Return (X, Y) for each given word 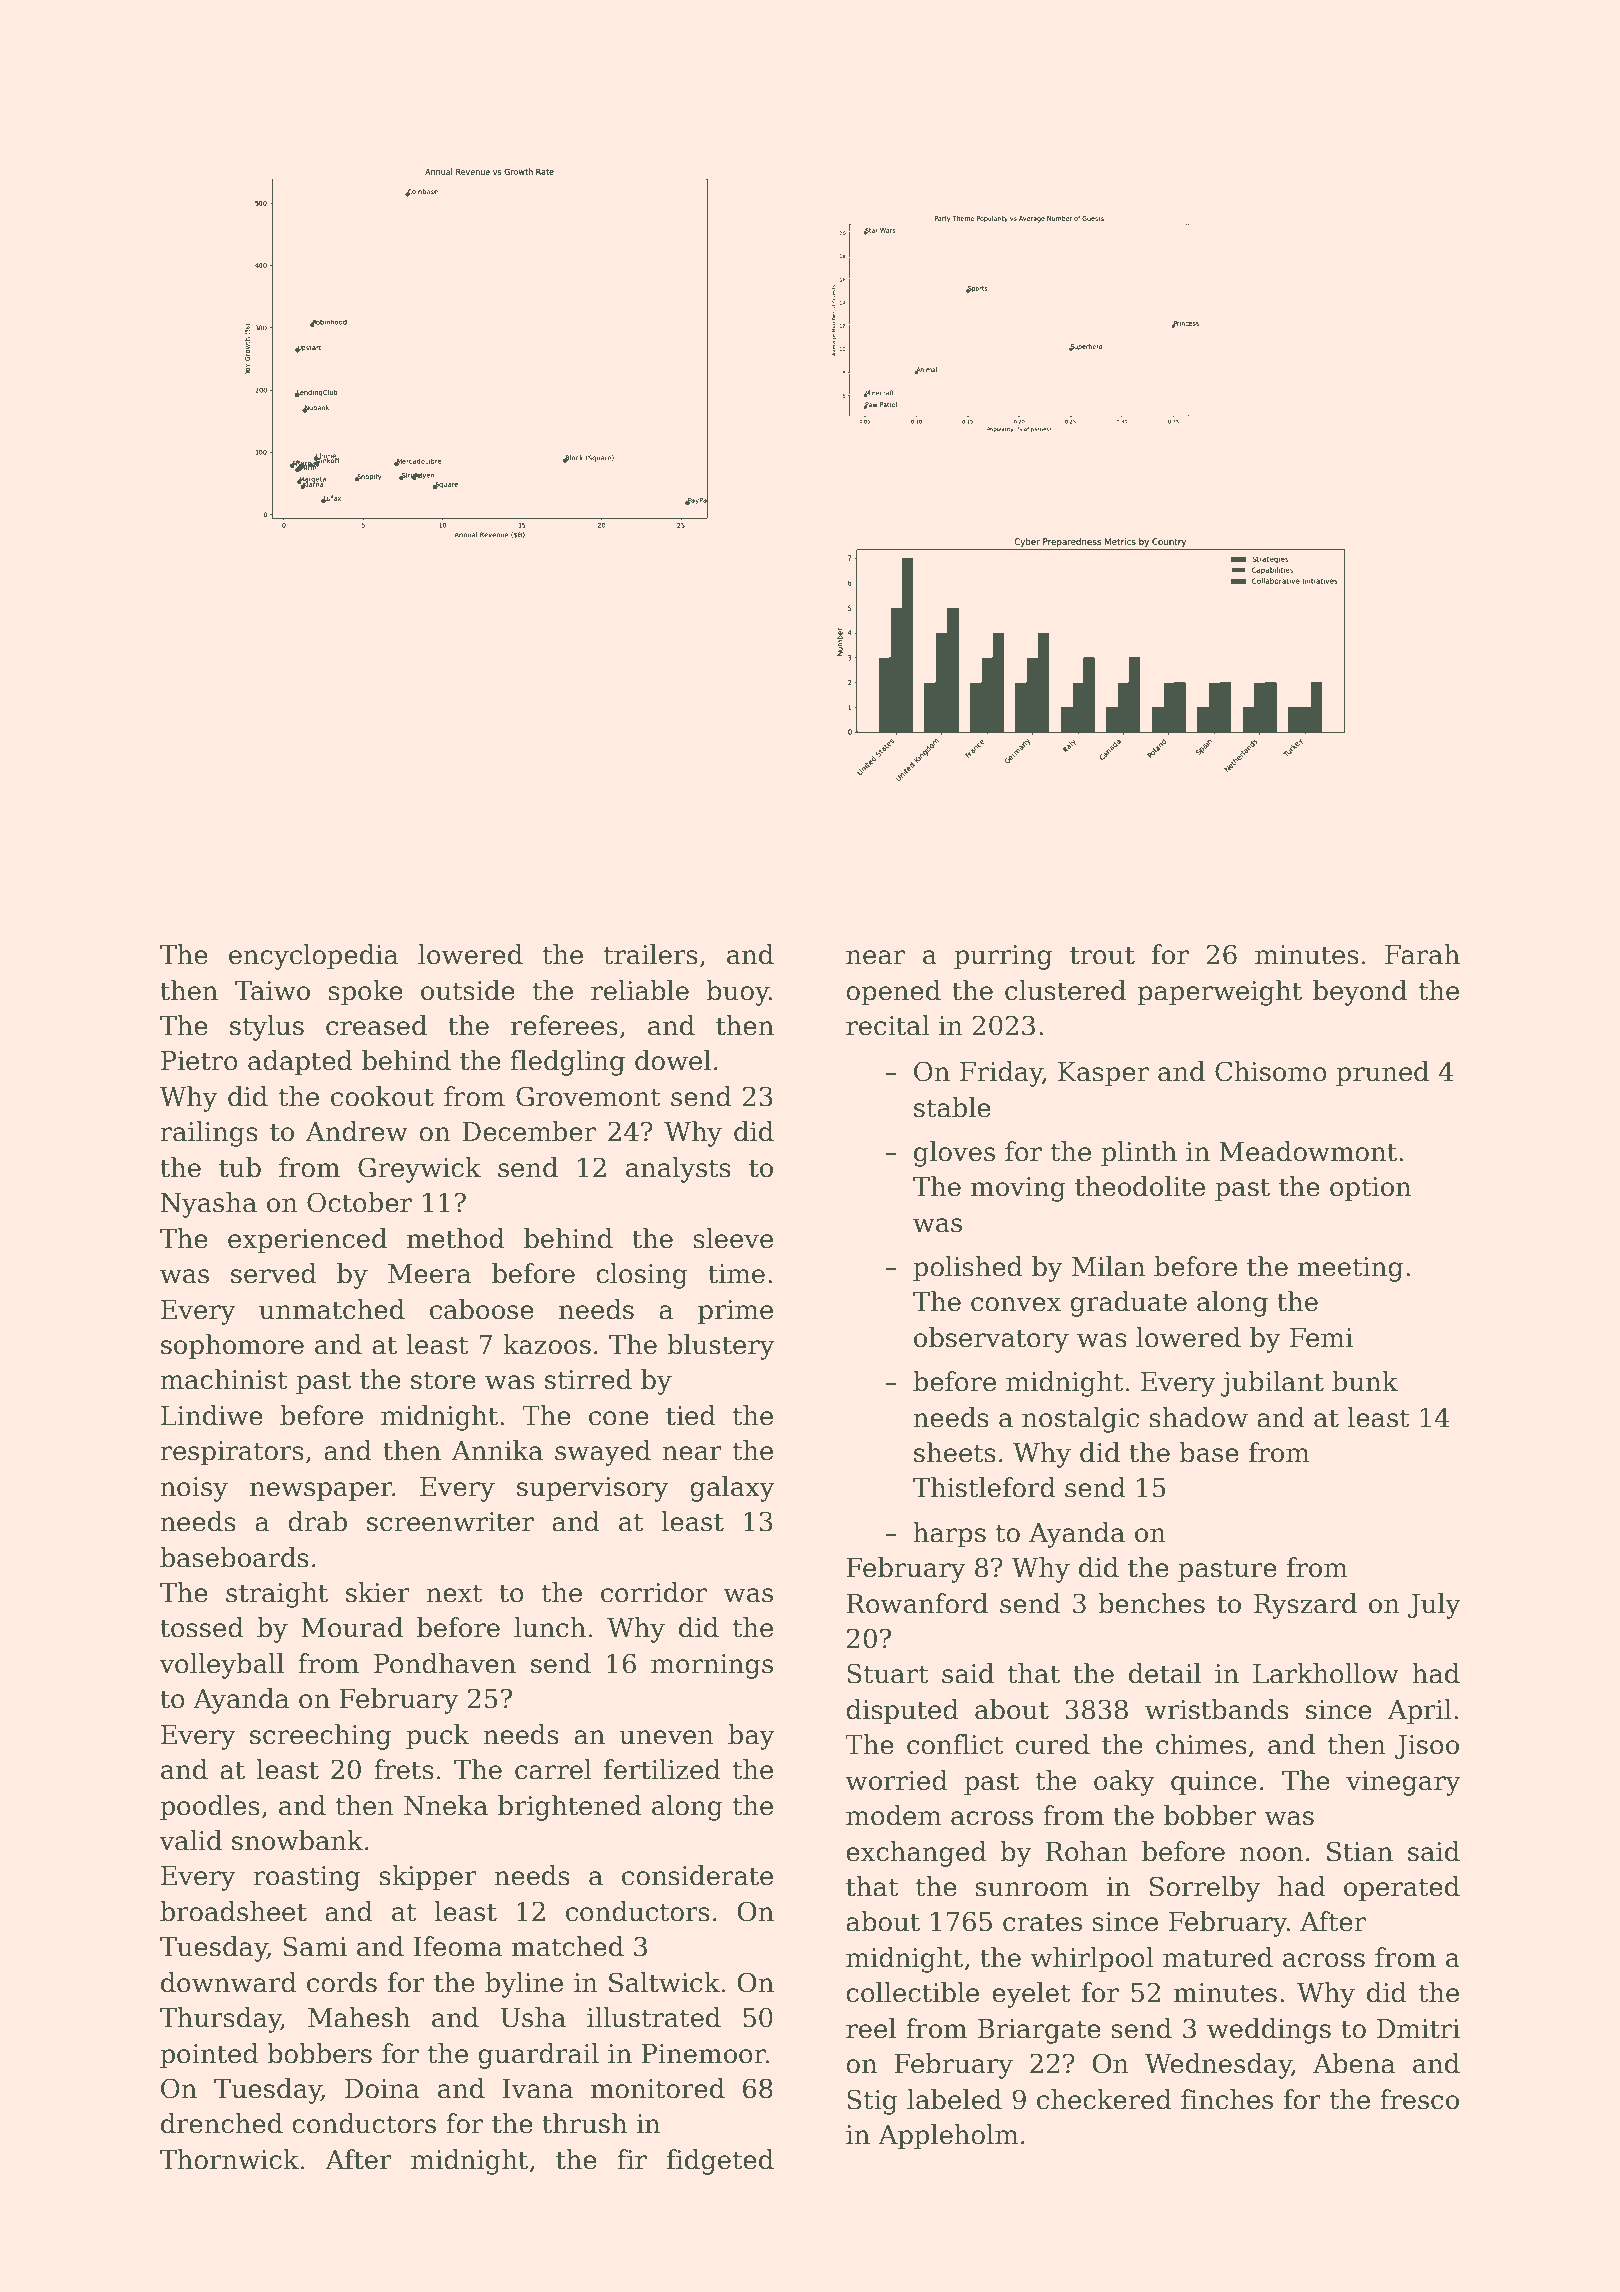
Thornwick (229, 2159)
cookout (382, 1096)
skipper (428, 1878)
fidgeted (720, 2162)
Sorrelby (1205, 1889)
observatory (991, 1340)
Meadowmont (1308, 1151)
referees (564, 1025)
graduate (1128, 1304)
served (274, 1273)
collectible (912, 1992)
